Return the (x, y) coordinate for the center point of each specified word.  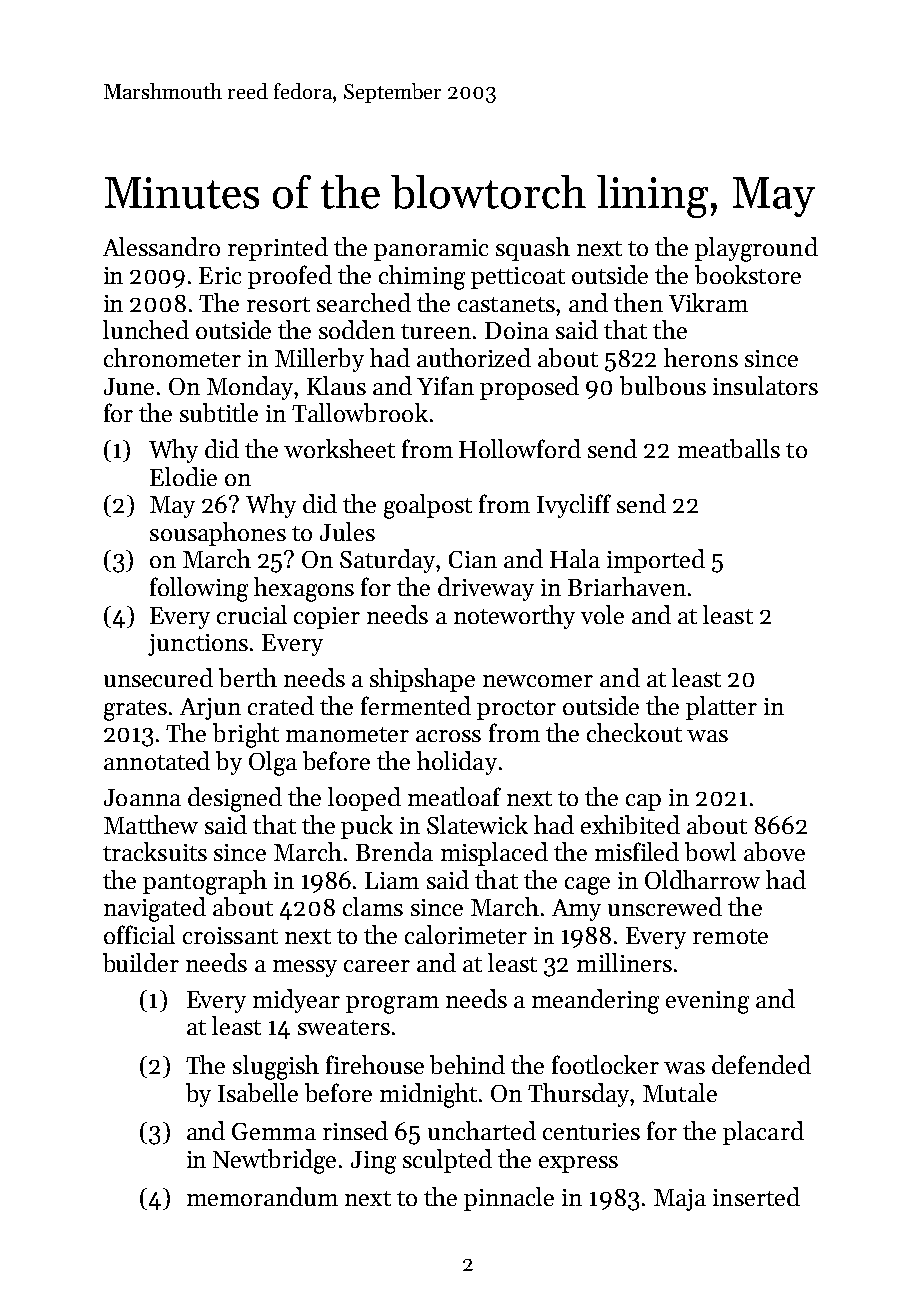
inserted (756, 1196)
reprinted (278, 249)
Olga (273, 763)
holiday (457, 763)
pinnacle (509, 1199)
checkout (634, 732)
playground (756, 249)
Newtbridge (274, 1161)
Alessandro (161, 246)
